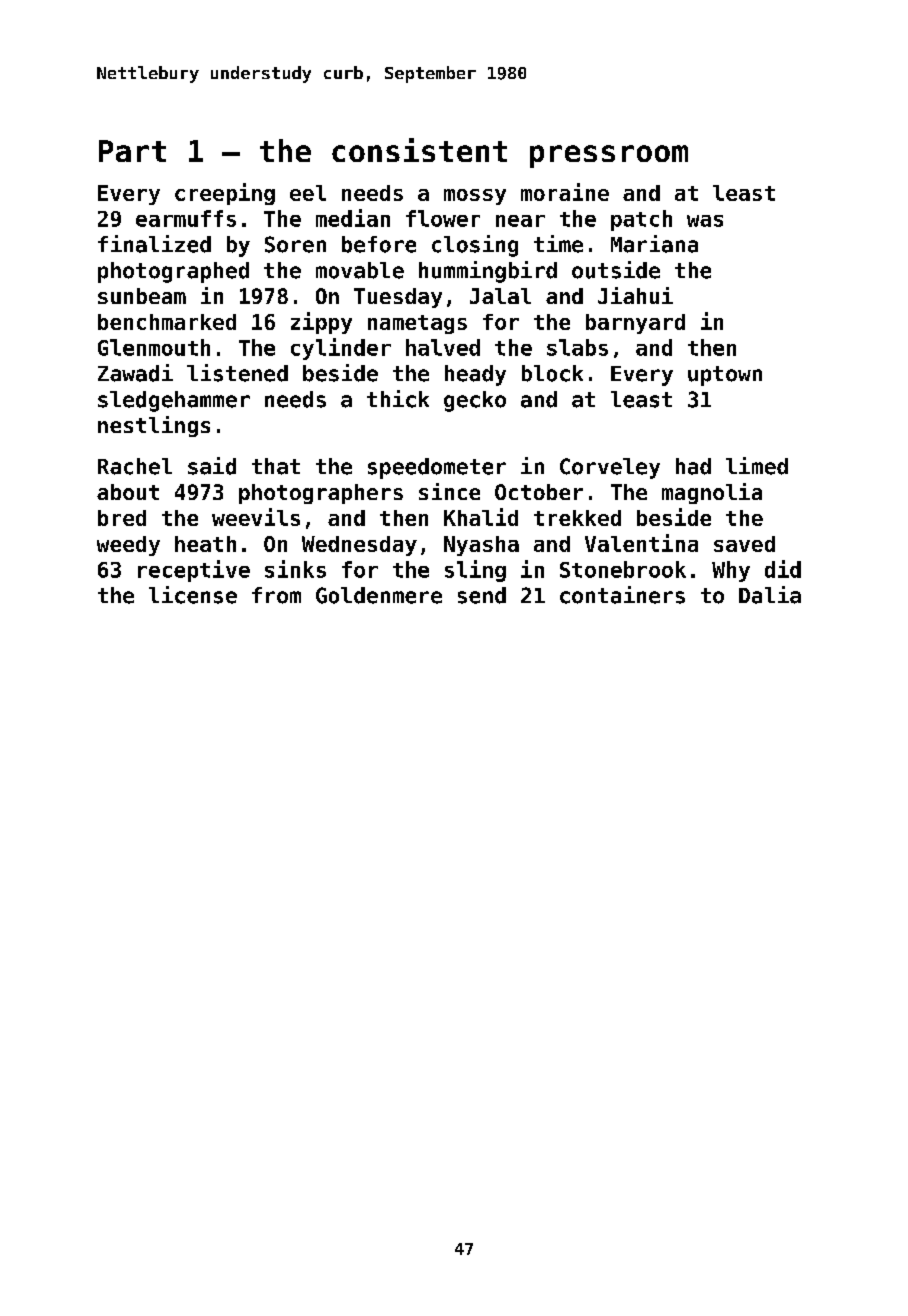 The image size is (908, 1316). Describe the element at coordinates (167, 322) in the screenshot. I see `benchmarked` at that location.
